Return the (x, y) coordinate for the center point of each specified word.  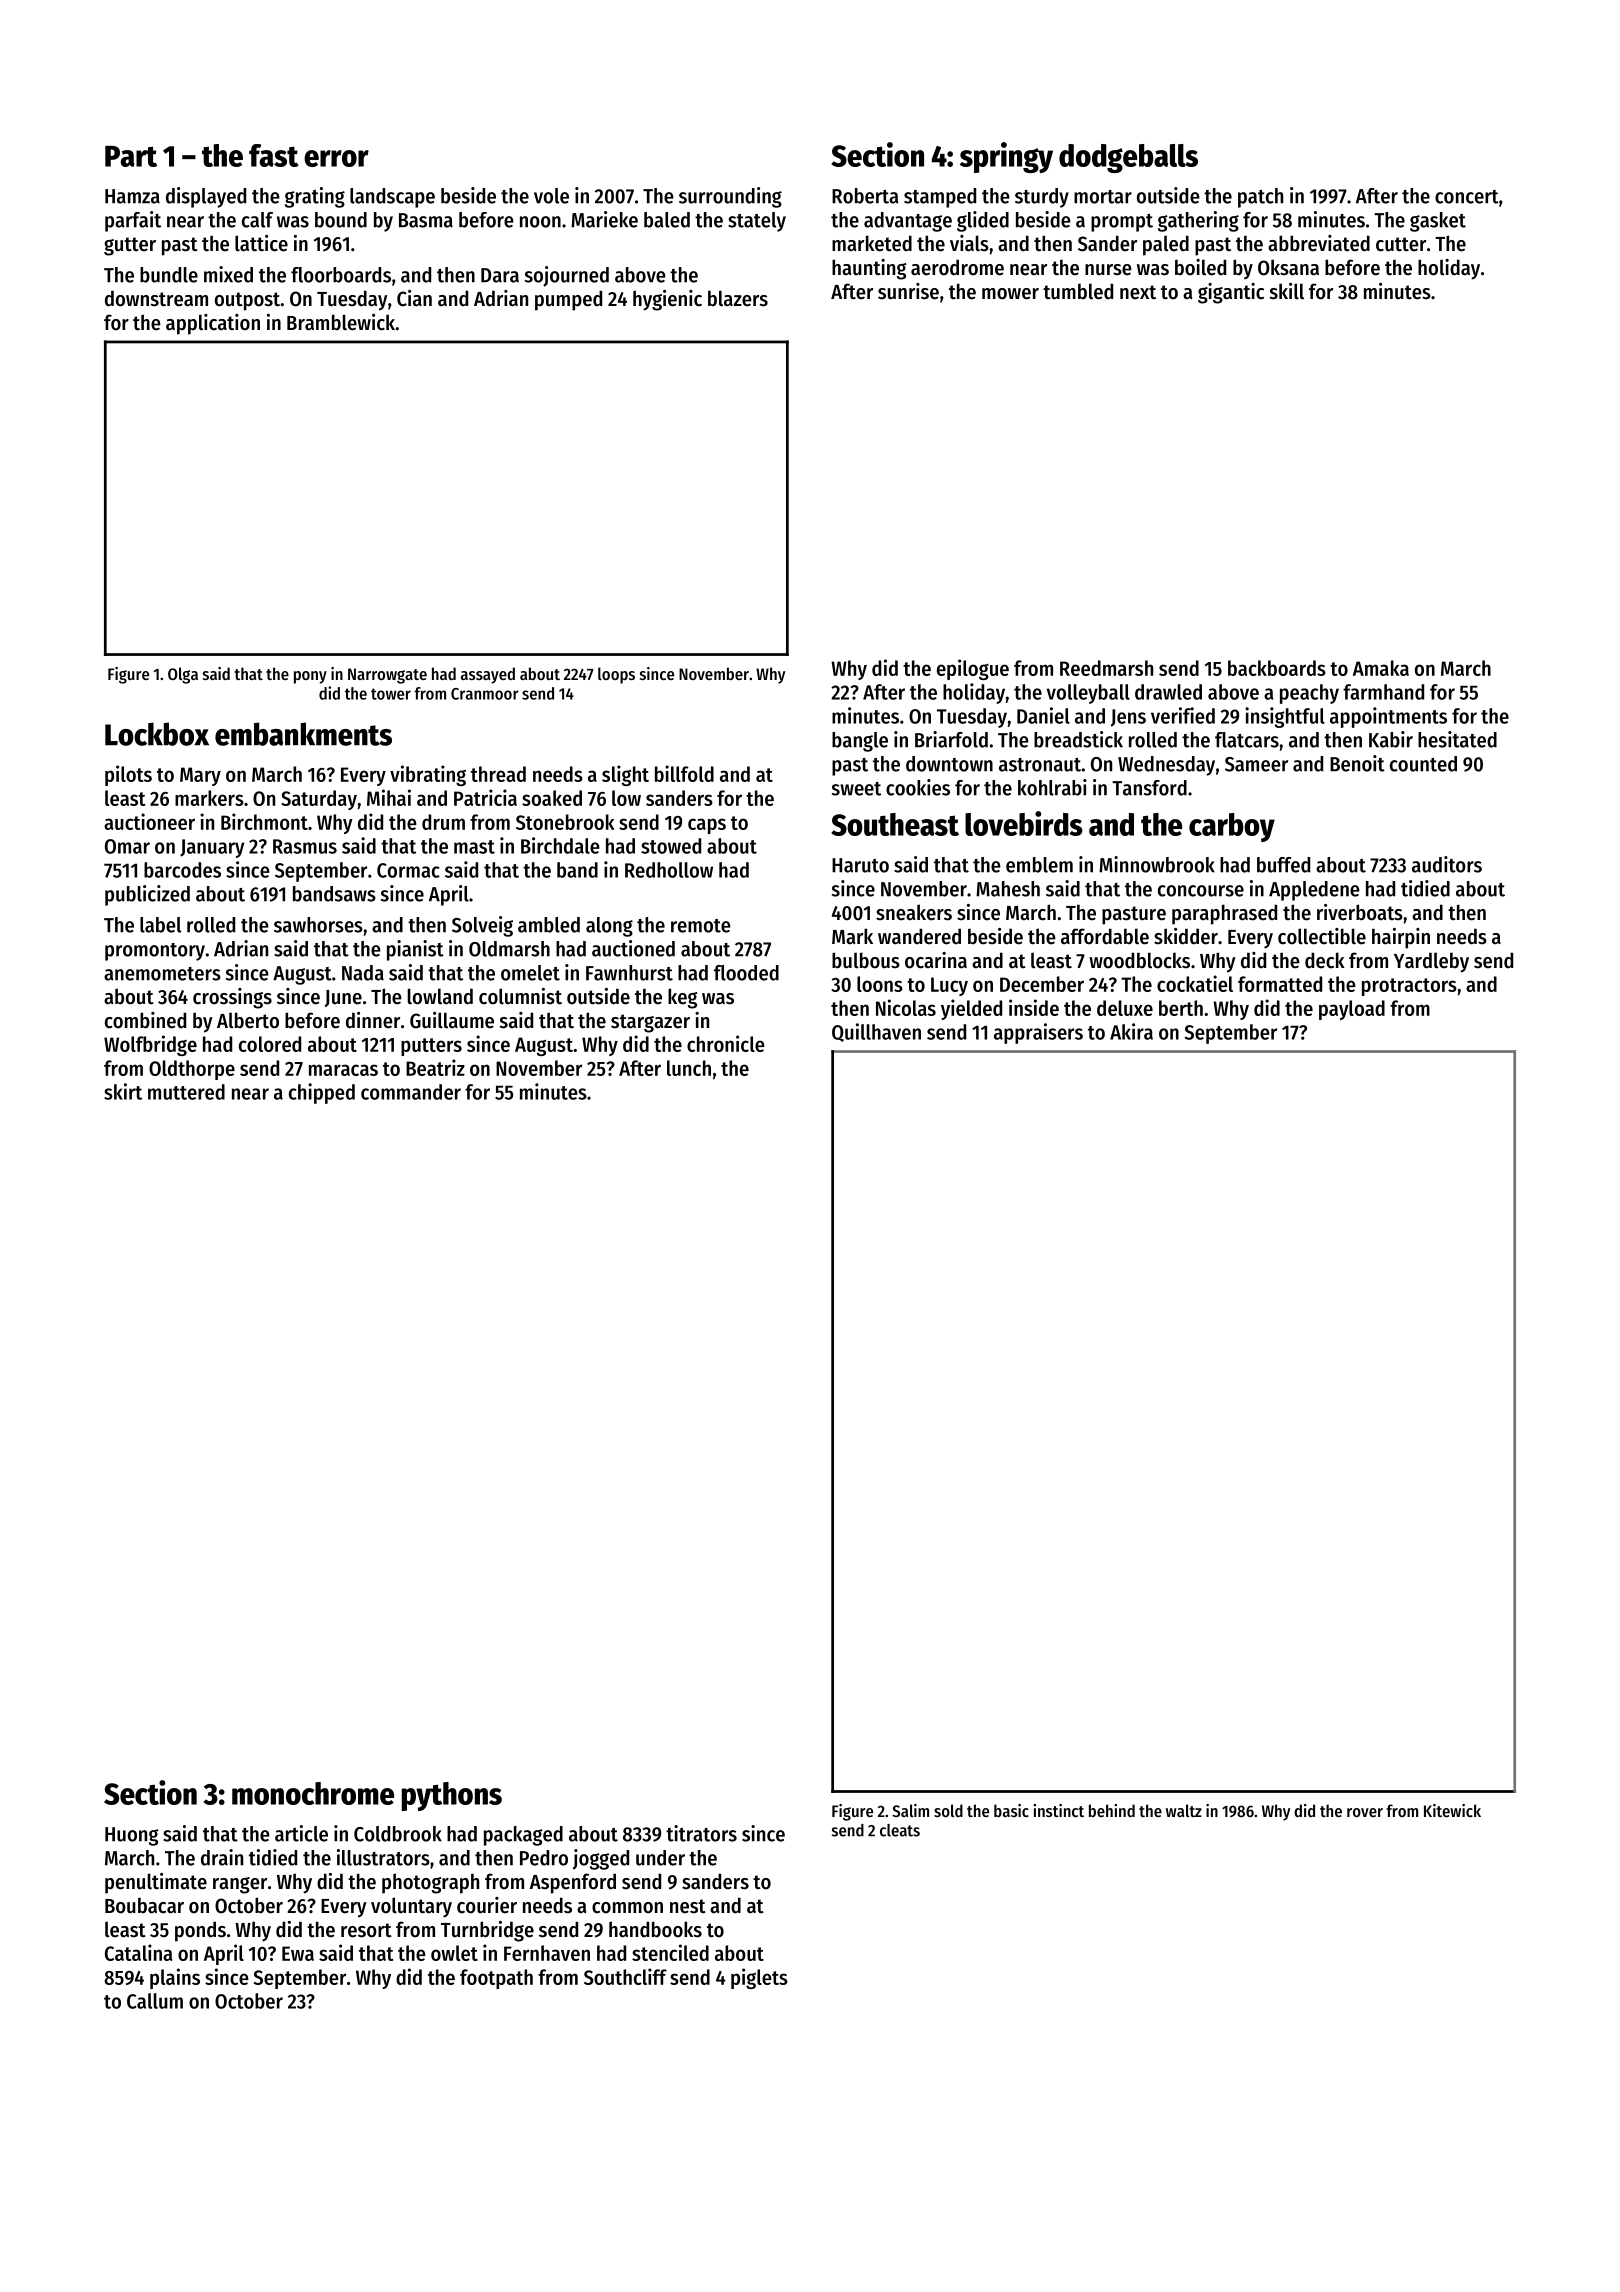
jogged (601, 1859)
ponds (200, 1931)
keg (683, 998)
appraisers (1038, 1033)
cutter (1401, 244)
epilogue (973, 669)
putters (431, 1047)
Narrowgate (387, 676)
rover (1365, 1812)
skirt (123, 1091)
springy (1006, 157)
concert (1467, 197)
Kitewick (1452, 1810)
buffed (1283, 865)
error (336, 158)
